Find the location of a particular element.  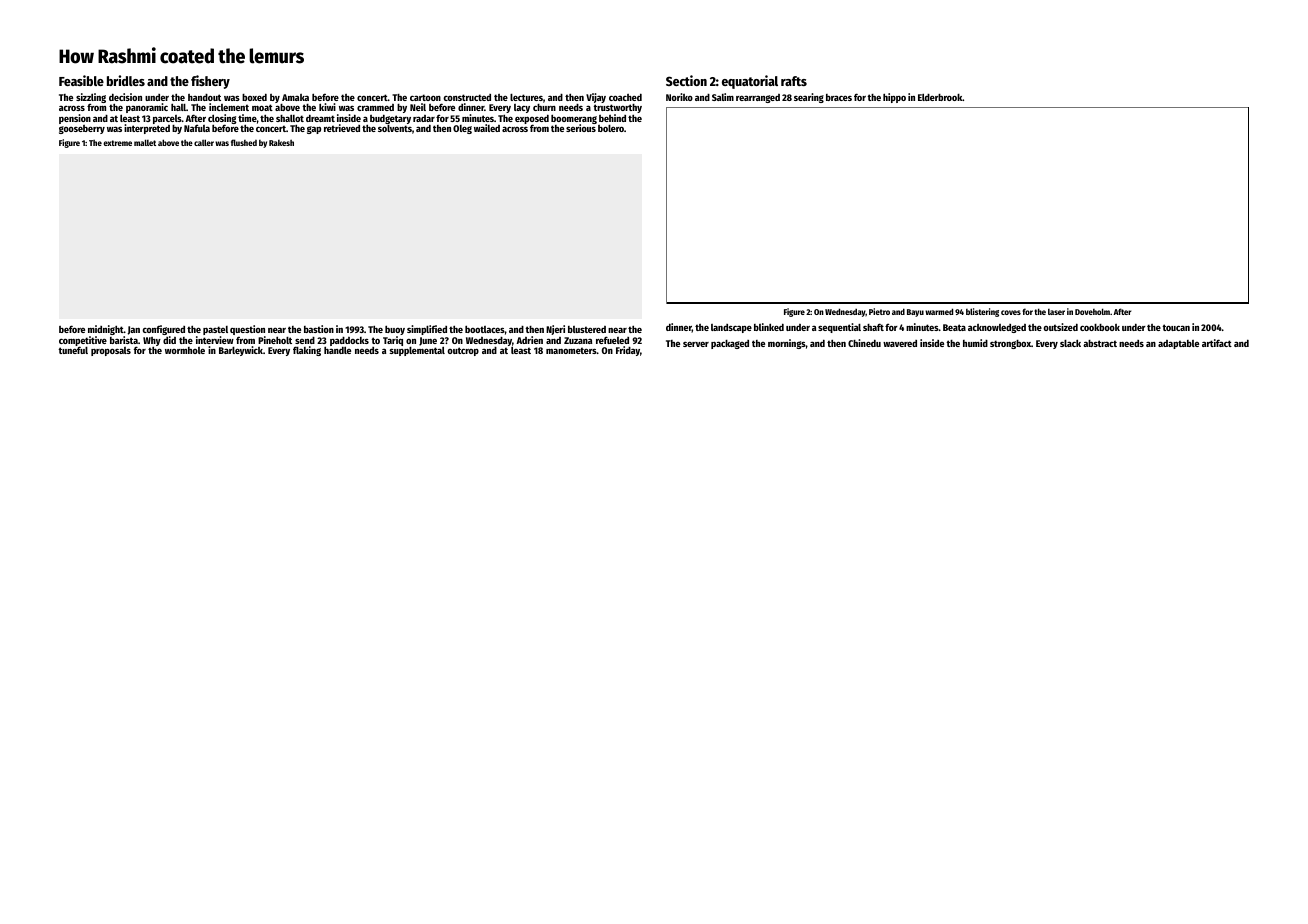

buoy is located at coordinates (395, 330).
